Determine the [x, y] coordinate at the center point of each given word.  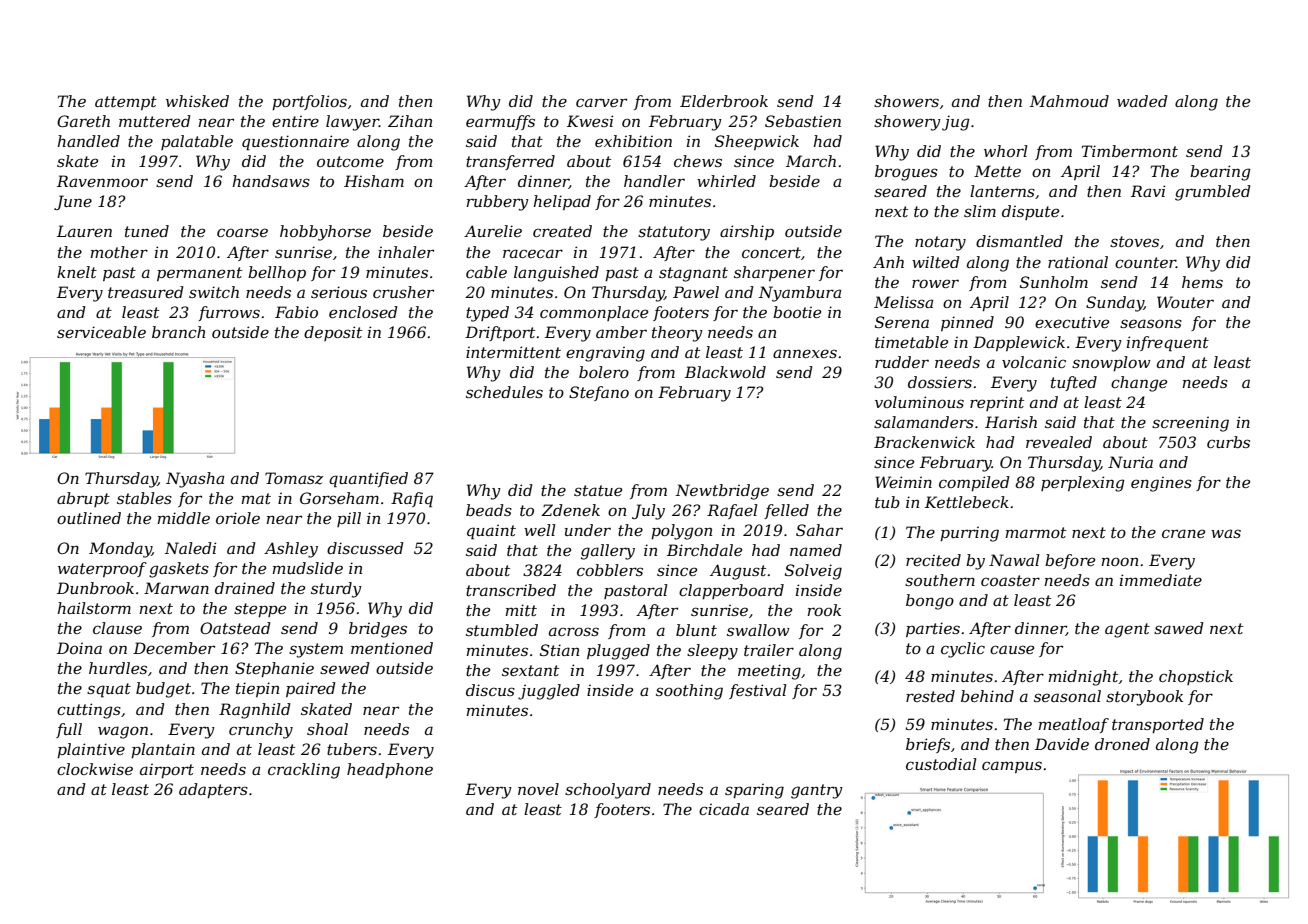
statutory [674, 233]
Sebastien [803, 121]
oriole [238, 518]
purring [969, 534]
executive [1072, 322]
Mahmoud [1069, 101]
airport [167, 770]
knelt [77, 272]
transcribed [511, 590]
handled [88, 141]
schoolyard [608, 791]
